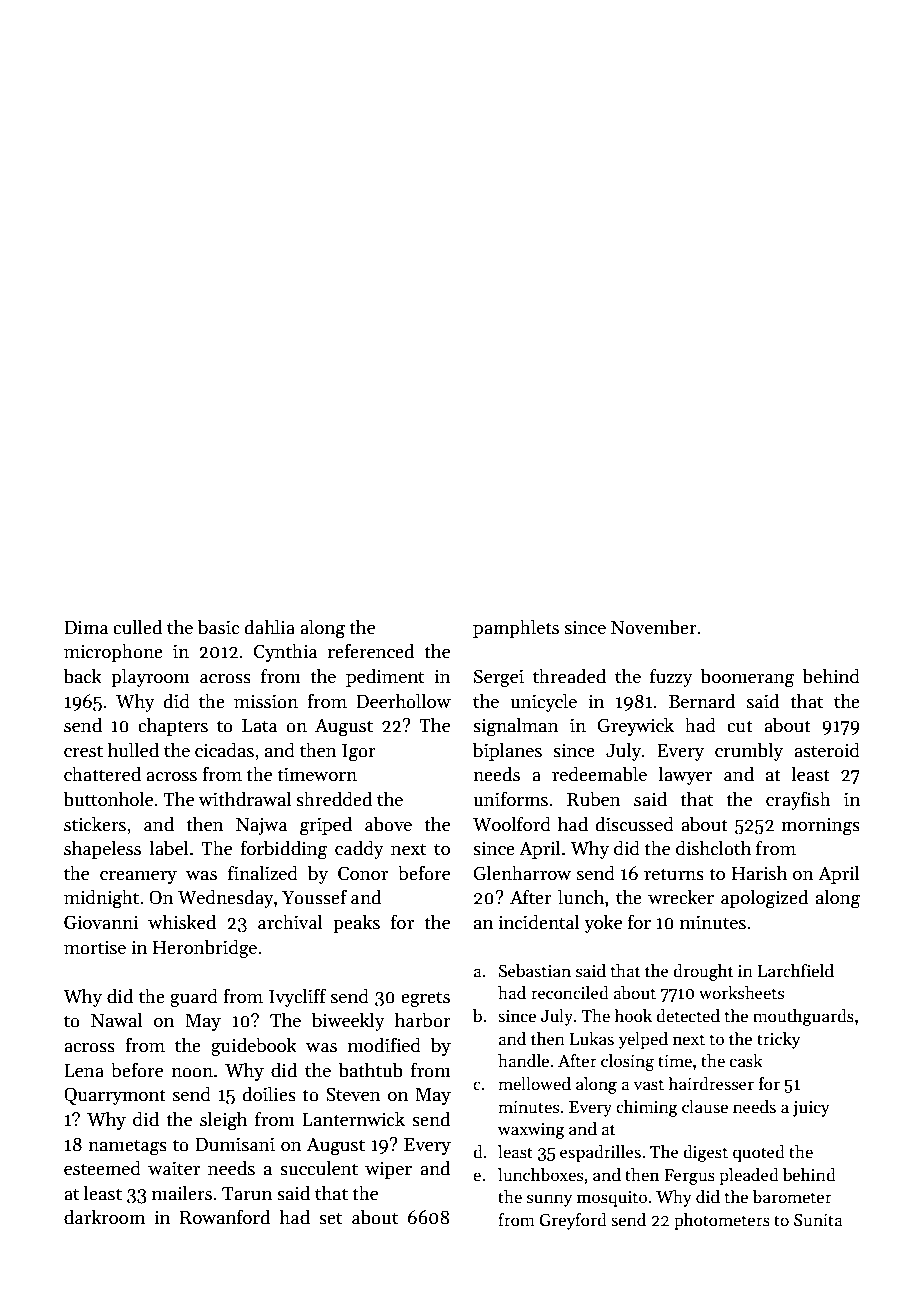 This screenshot has height=1308, width=924. What do you see at coordinates (285, 652) in the screenshot?
I see `Cynthia` at bounding box center [285, 652].
